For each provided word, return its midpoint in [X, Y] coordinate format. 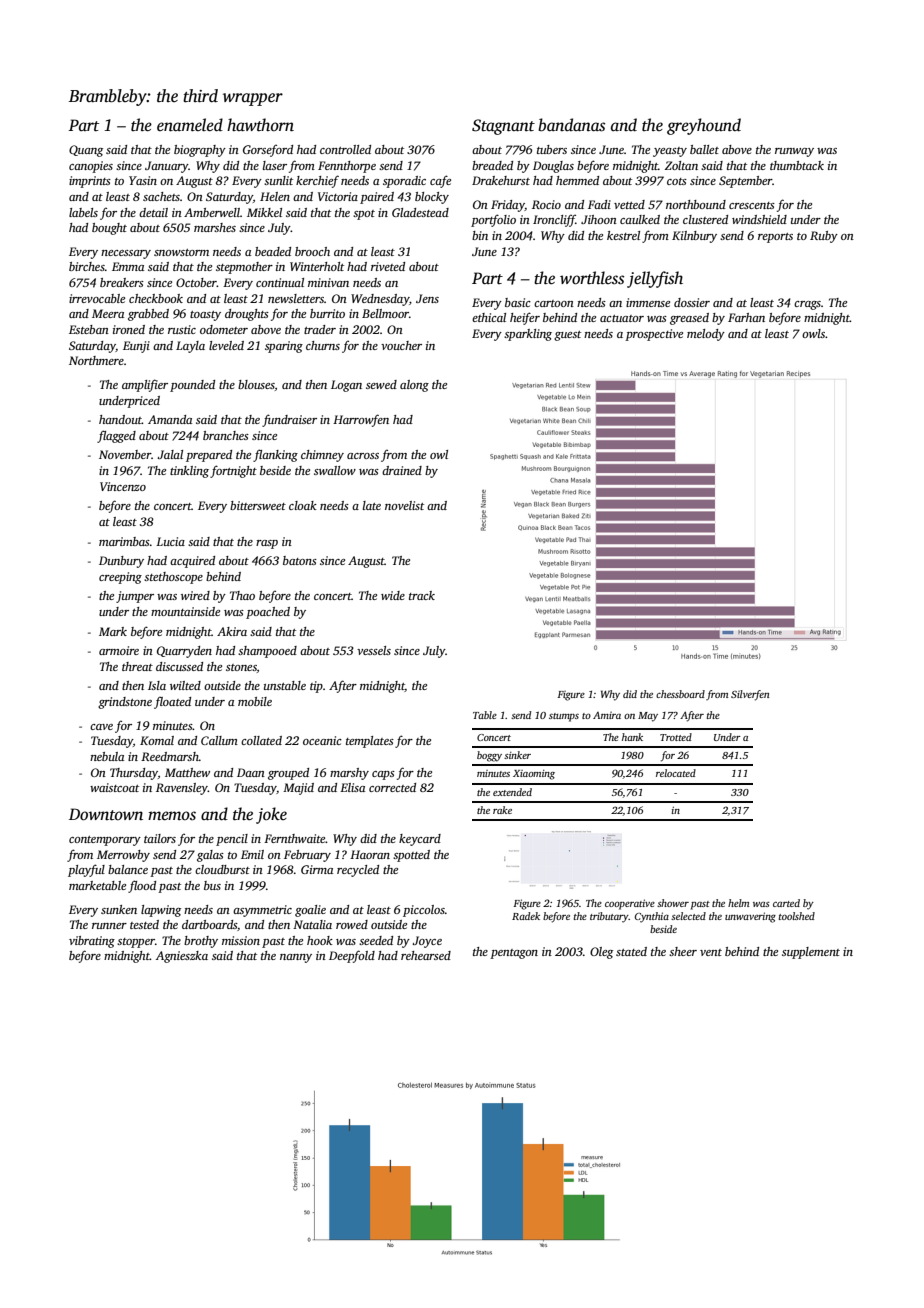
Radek [526, 916]
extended [512, 792]
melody [706, 335]
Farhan [746, 317]
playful [86, 870]
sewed [381, 384]
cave [101, 727]
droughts [247, 315]
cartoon [554, 303]
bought [109, 229]
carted [786, 903]
